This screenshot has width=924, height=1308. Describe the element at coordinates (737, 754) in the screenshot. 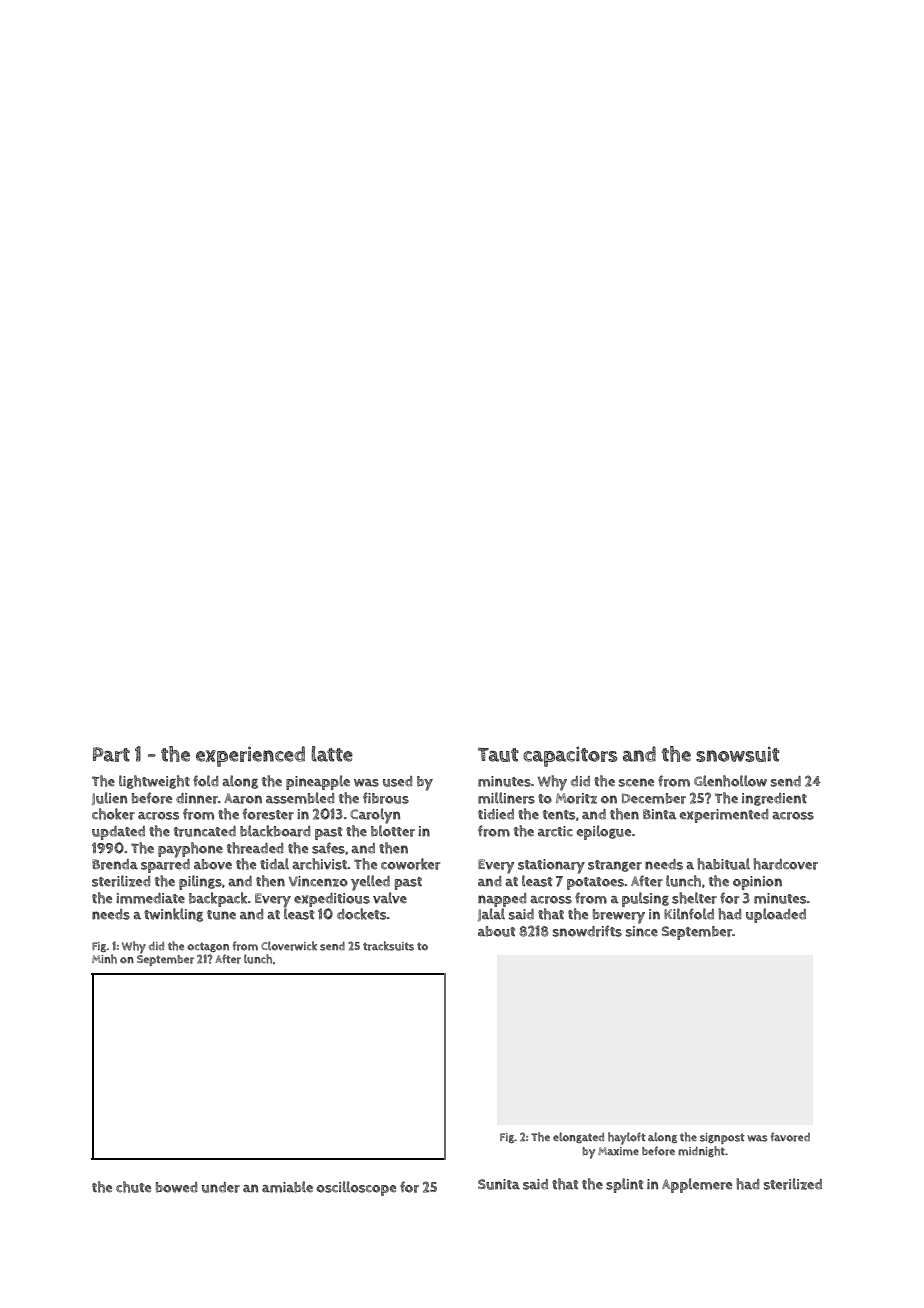

I see `snowsuit` at that location.
